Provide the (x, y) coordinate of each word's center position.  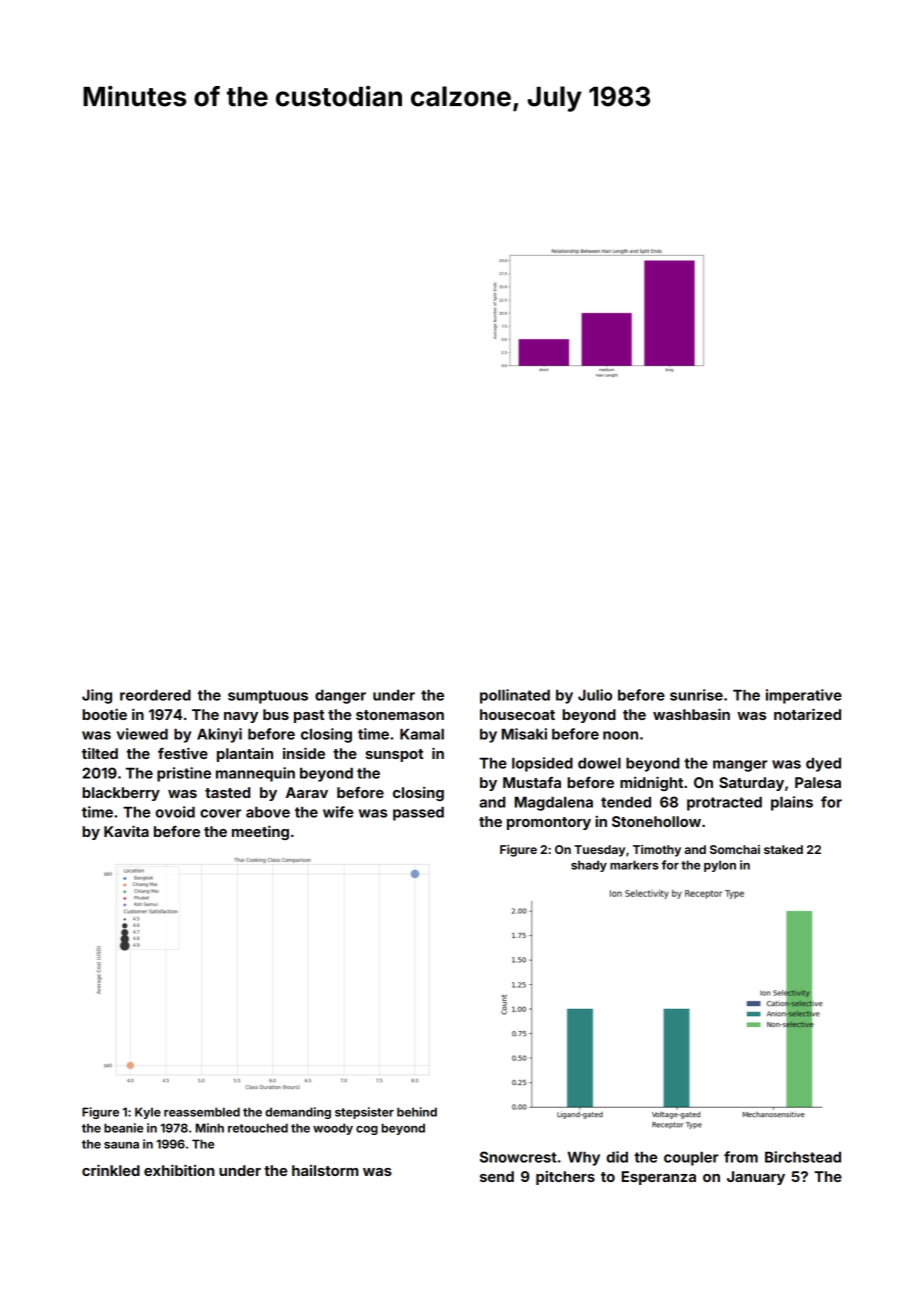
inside (304, 753)
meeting (260, 832)
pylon (720, 866)
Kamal (422, 734)
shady (589, 866)
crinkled (111, 1170)
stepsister (364, 1113)
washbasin (691, 714)
